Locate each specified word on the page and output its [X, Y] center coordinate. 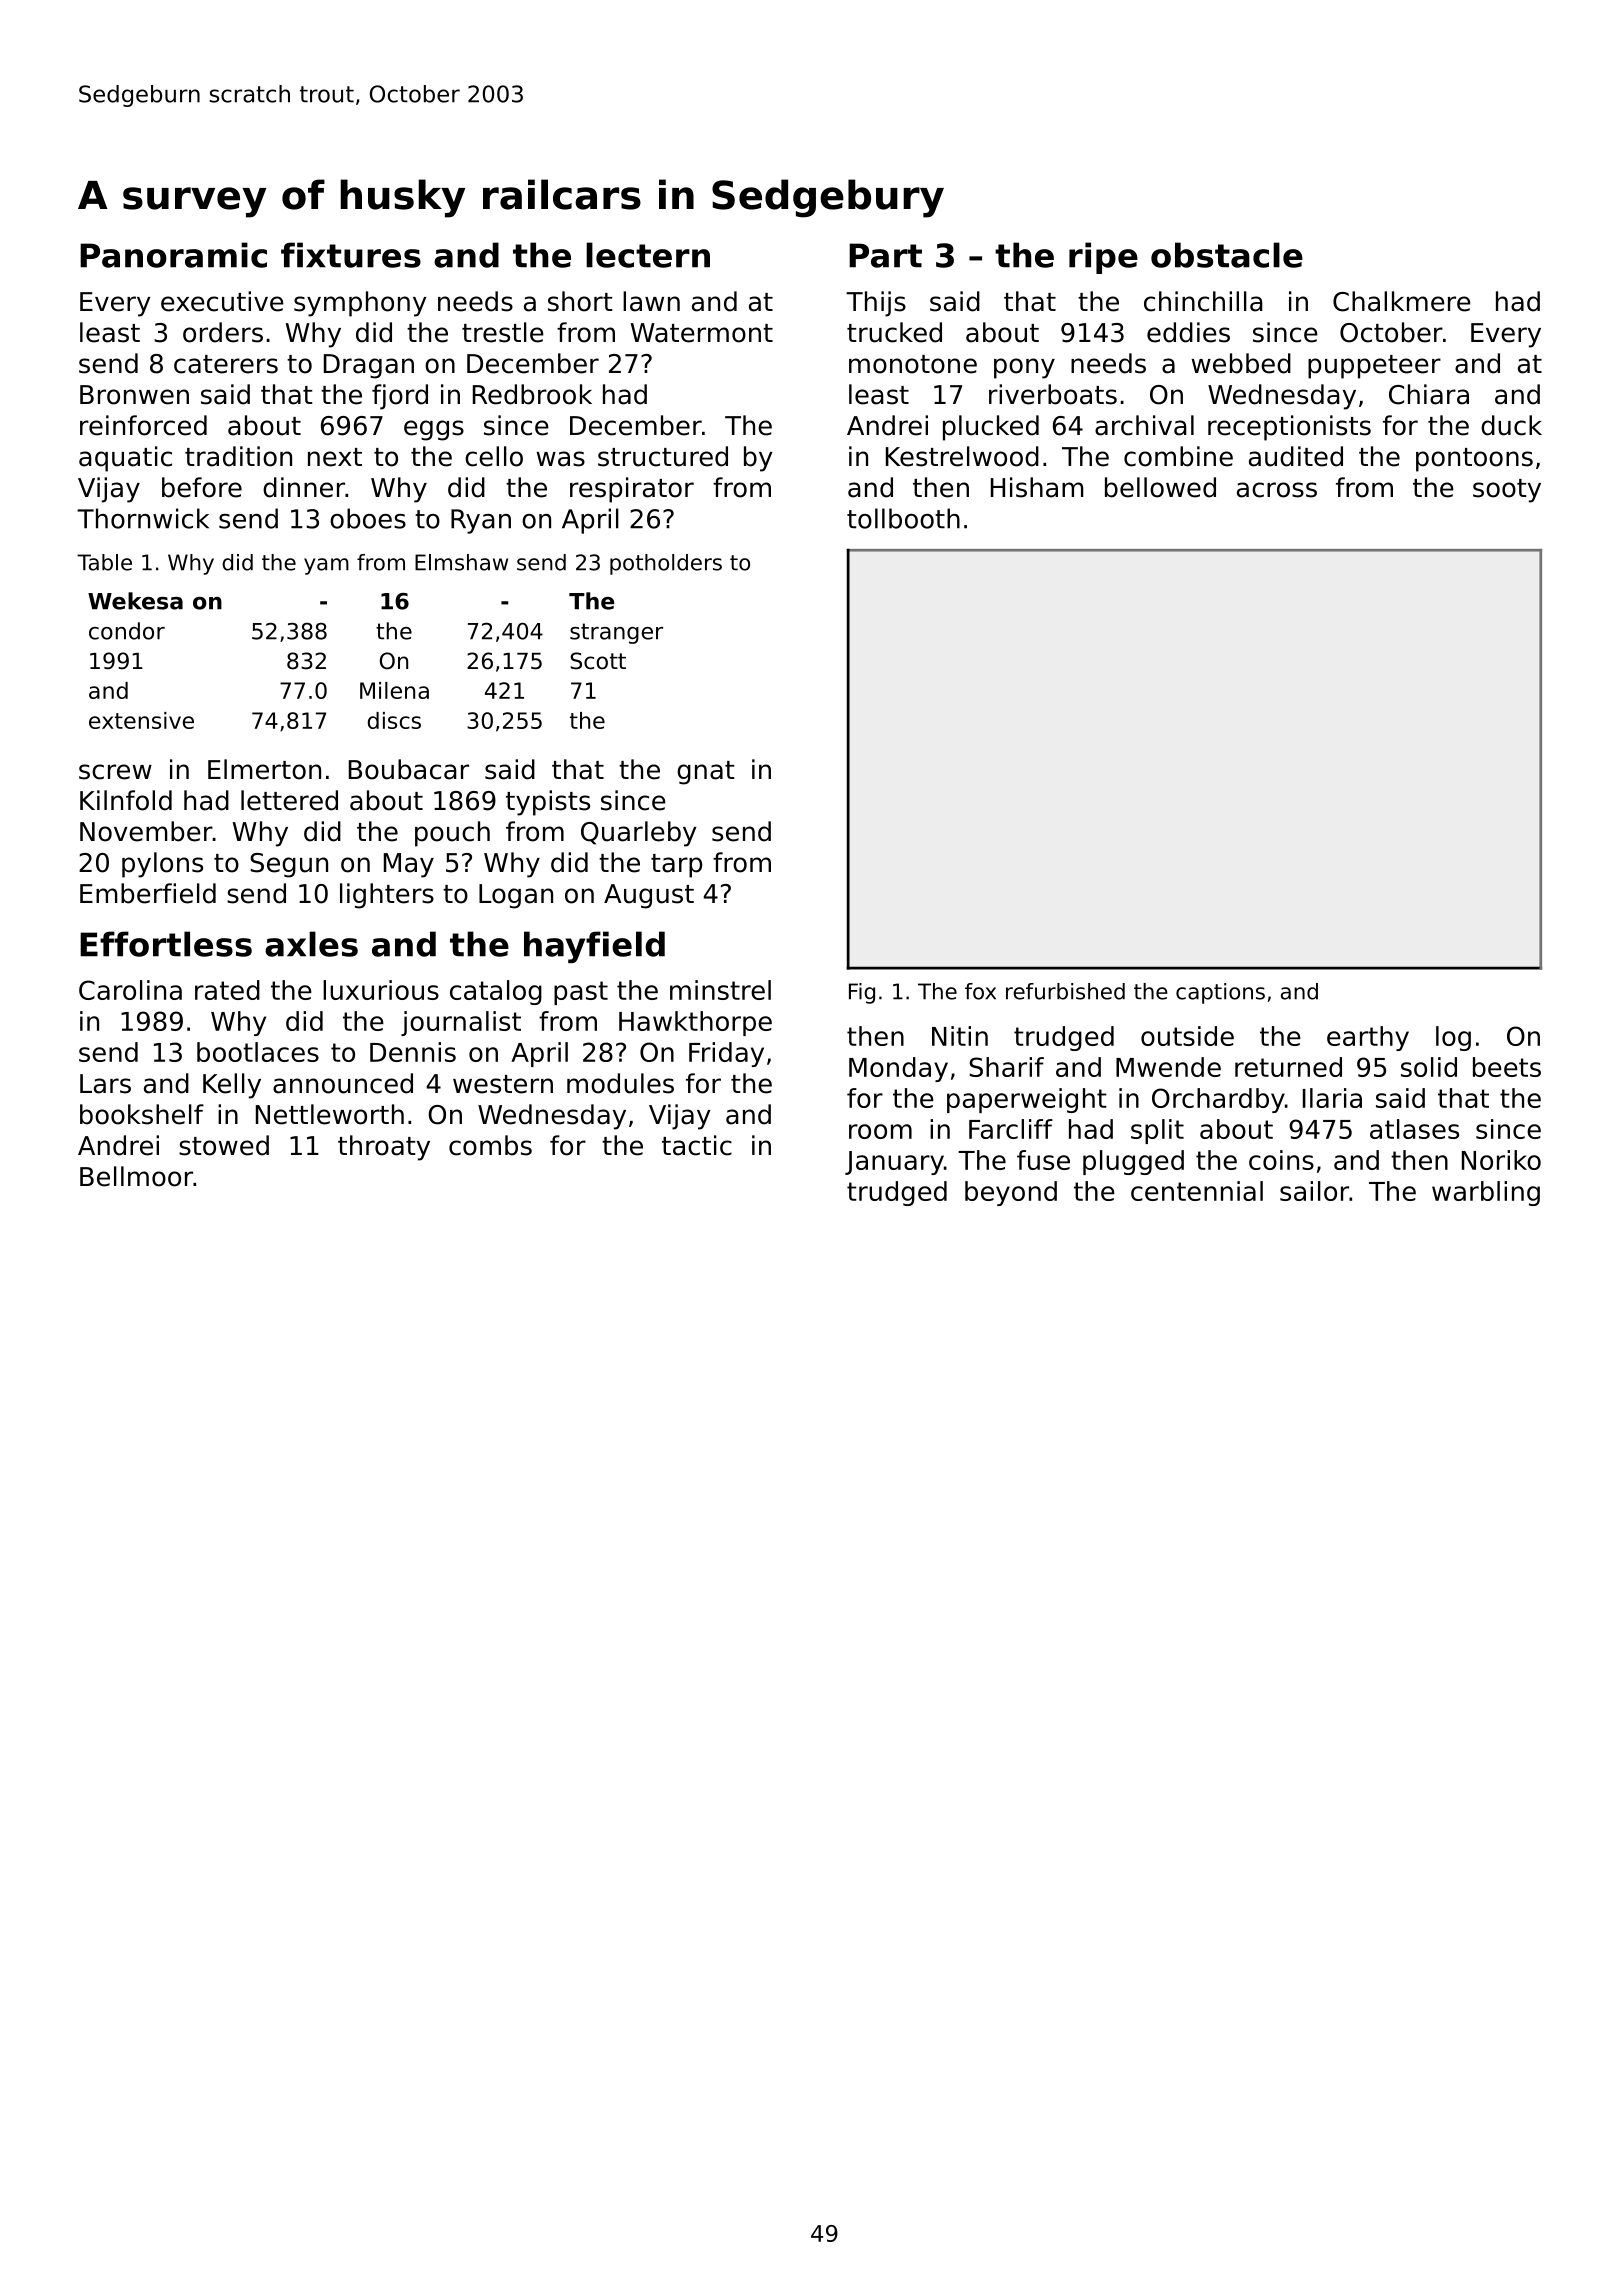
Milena [394, 690]
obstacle [1227, 255]
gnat [706, 773]
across [1277, 490]
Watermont [702, 333]
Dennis [413, 1052]
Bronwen [134, 395]
